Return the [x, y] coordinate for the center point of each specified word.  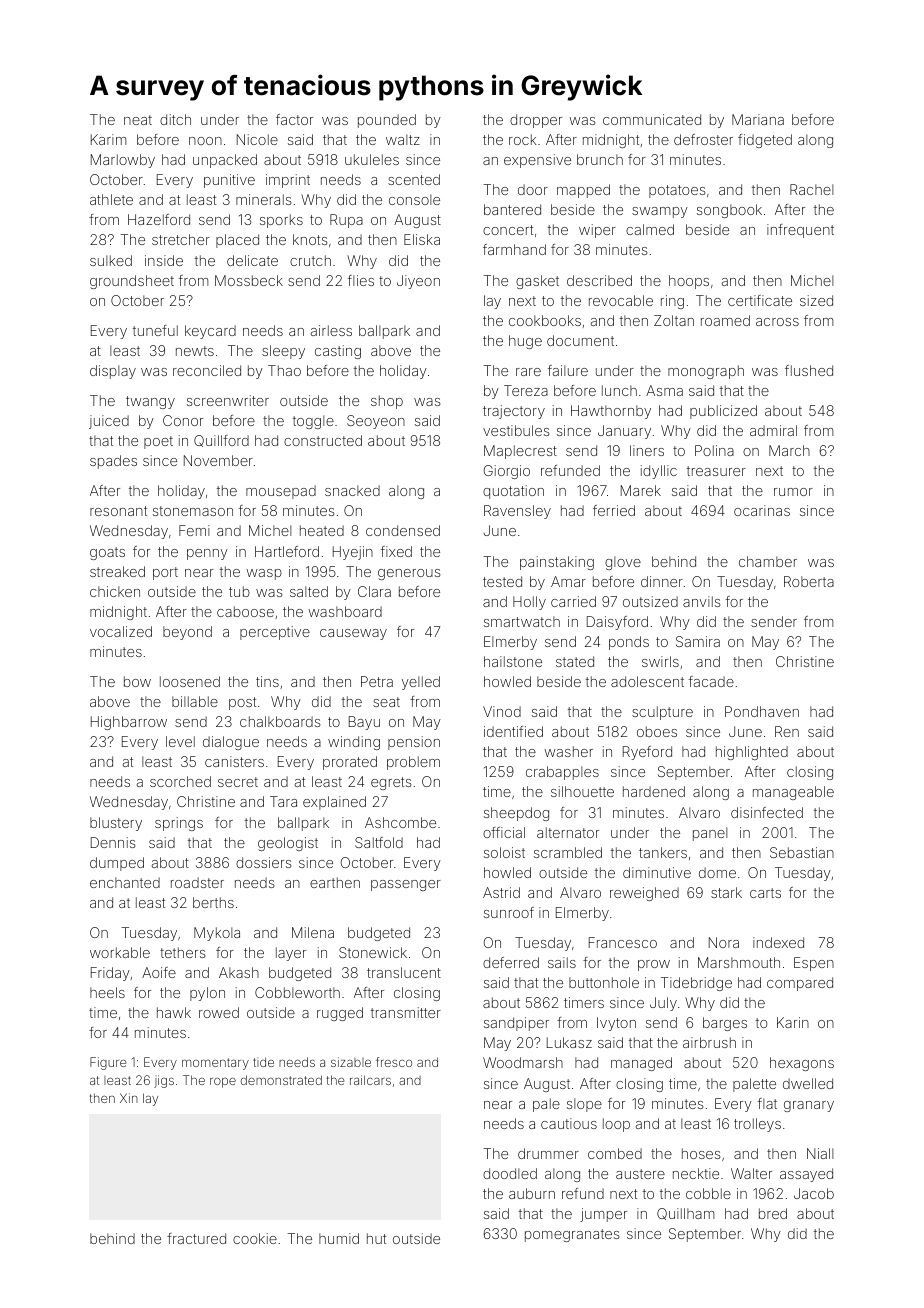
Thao [284, 370]
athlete [111, 199]
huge [525, 342]
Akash [239, 972]
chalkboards [280, 721]
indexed [778, 942]
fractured [196, 1238]
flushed [809, 370]
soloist [504, 852]
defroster [703, 139]
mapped [583, 191]
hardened [654, 791]
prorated [350, 763]
